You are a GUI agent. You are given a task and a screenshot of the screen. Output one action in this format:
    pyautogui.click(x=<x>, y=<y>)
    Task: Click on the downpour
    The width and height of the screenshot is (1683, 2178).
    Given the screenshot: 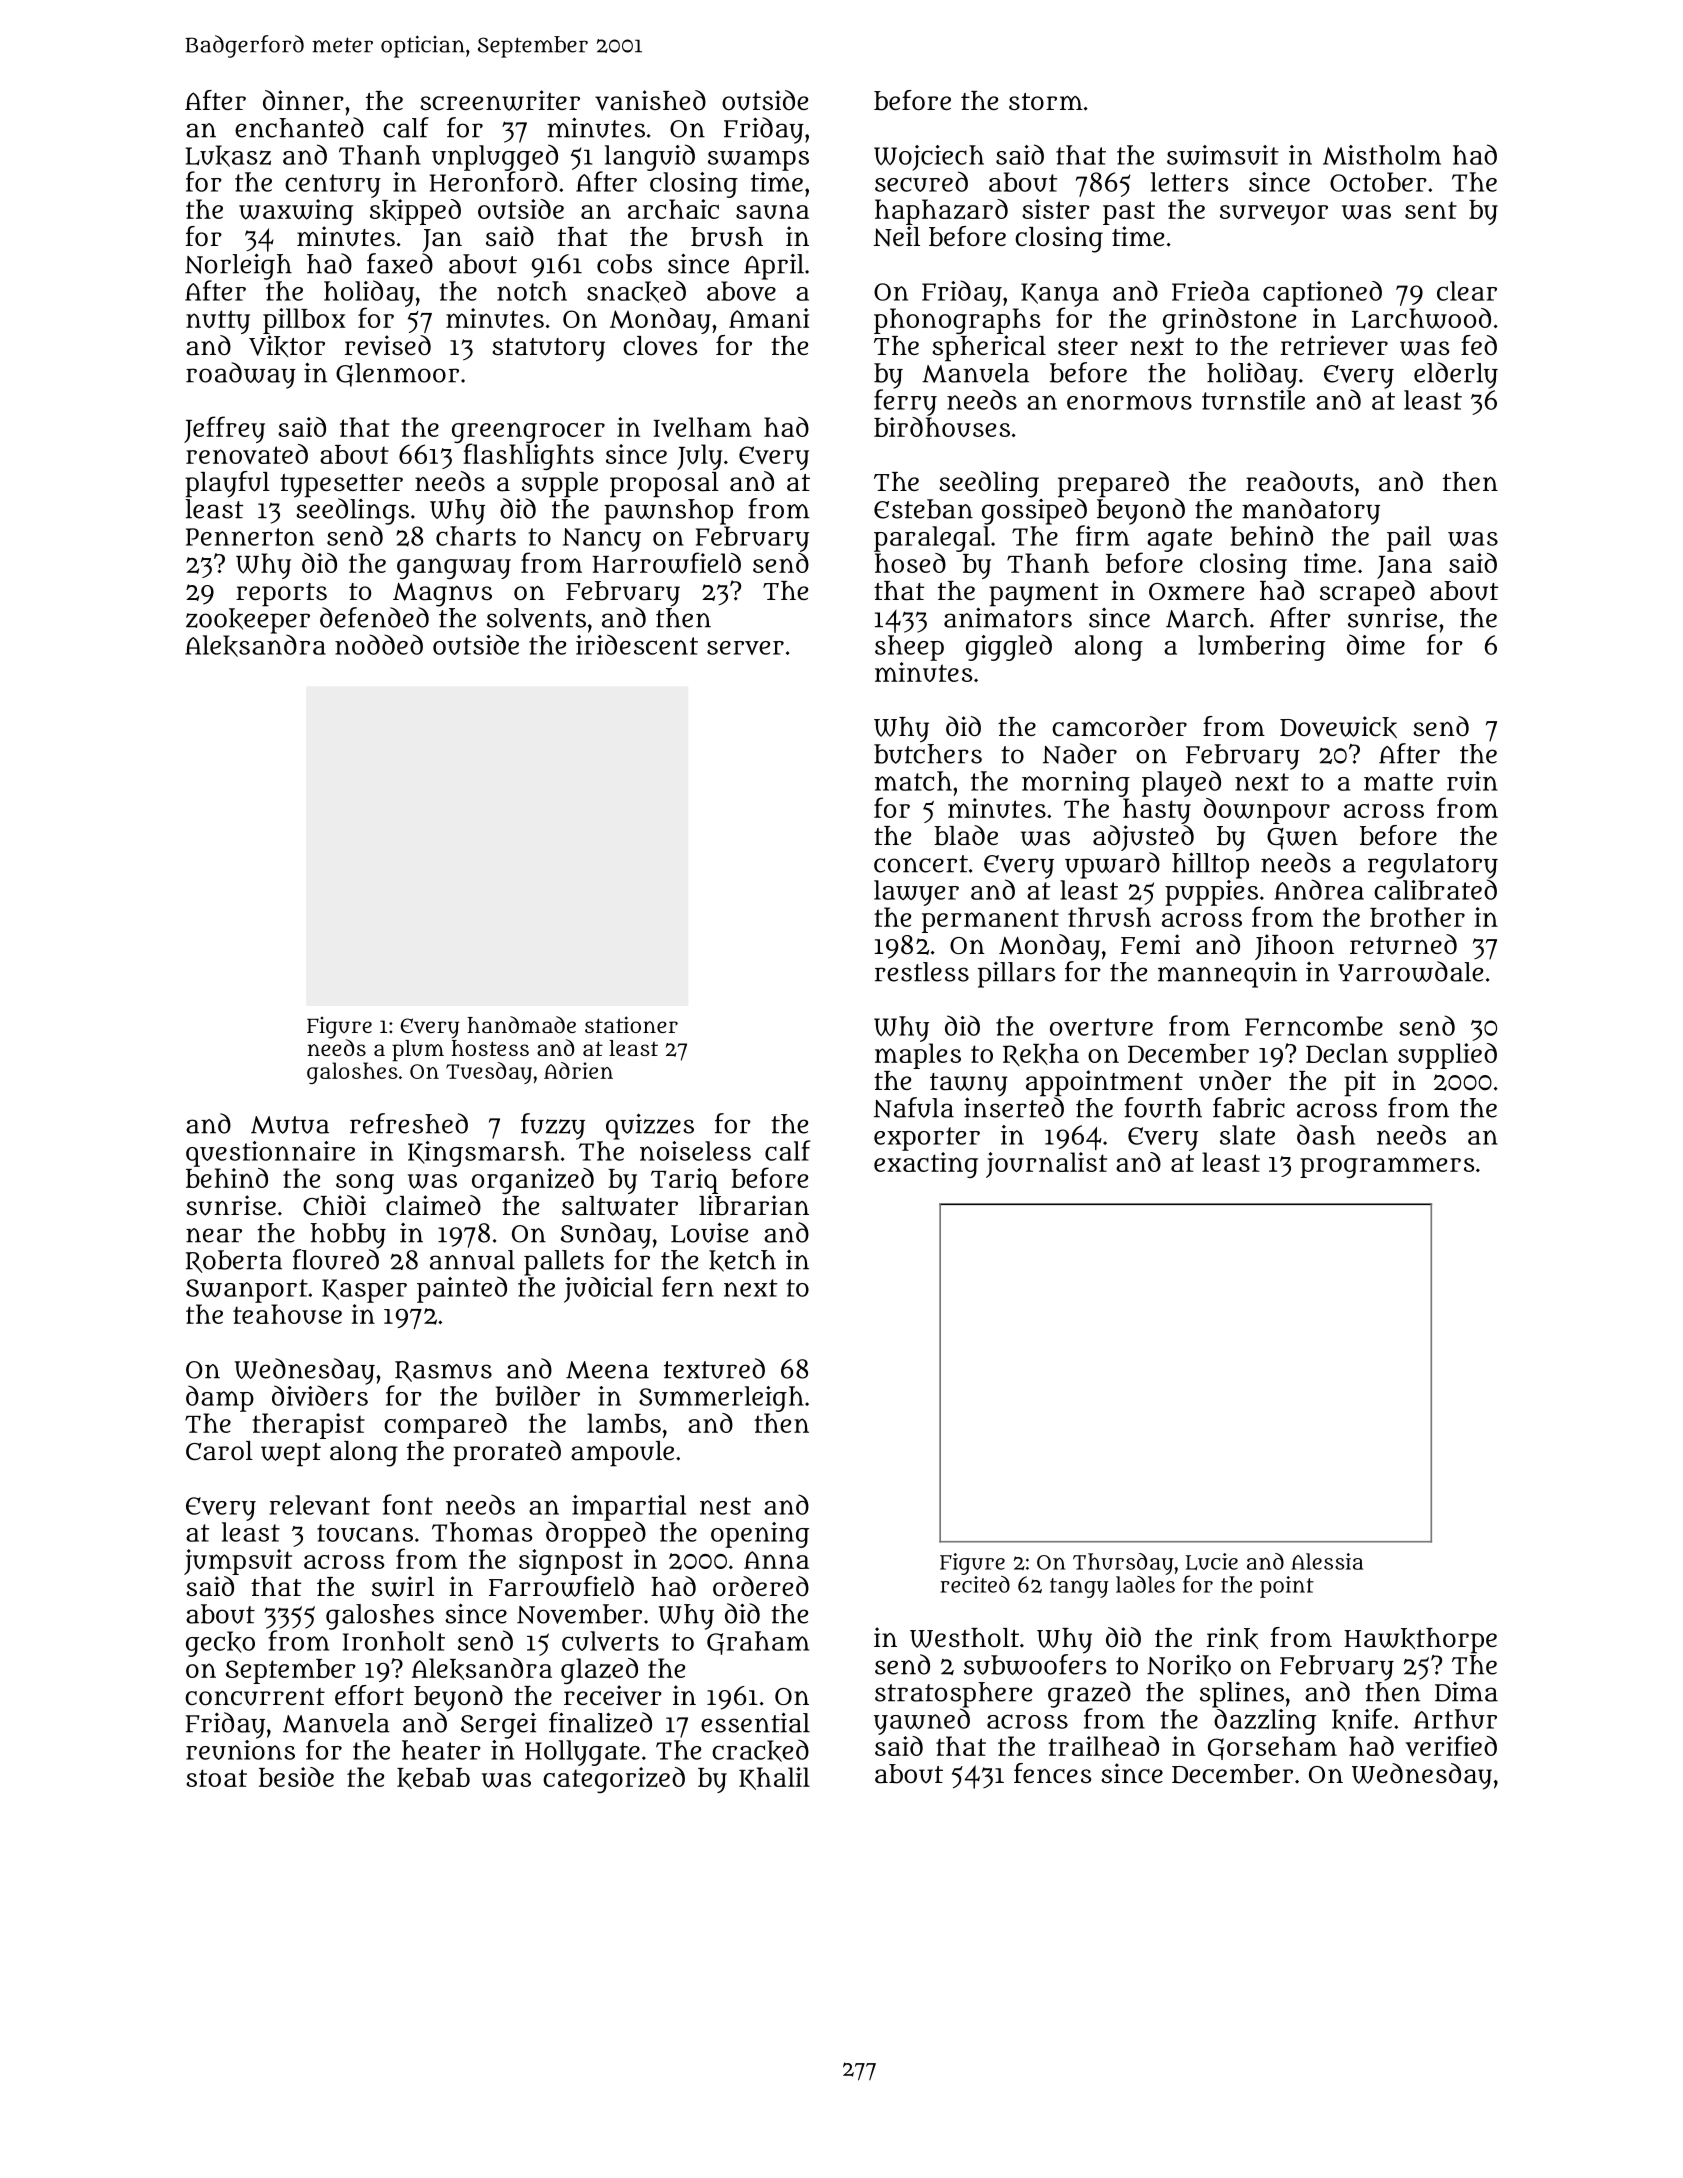 What is the action you would take?
    pyautogui.click(x=1267, y=811)
